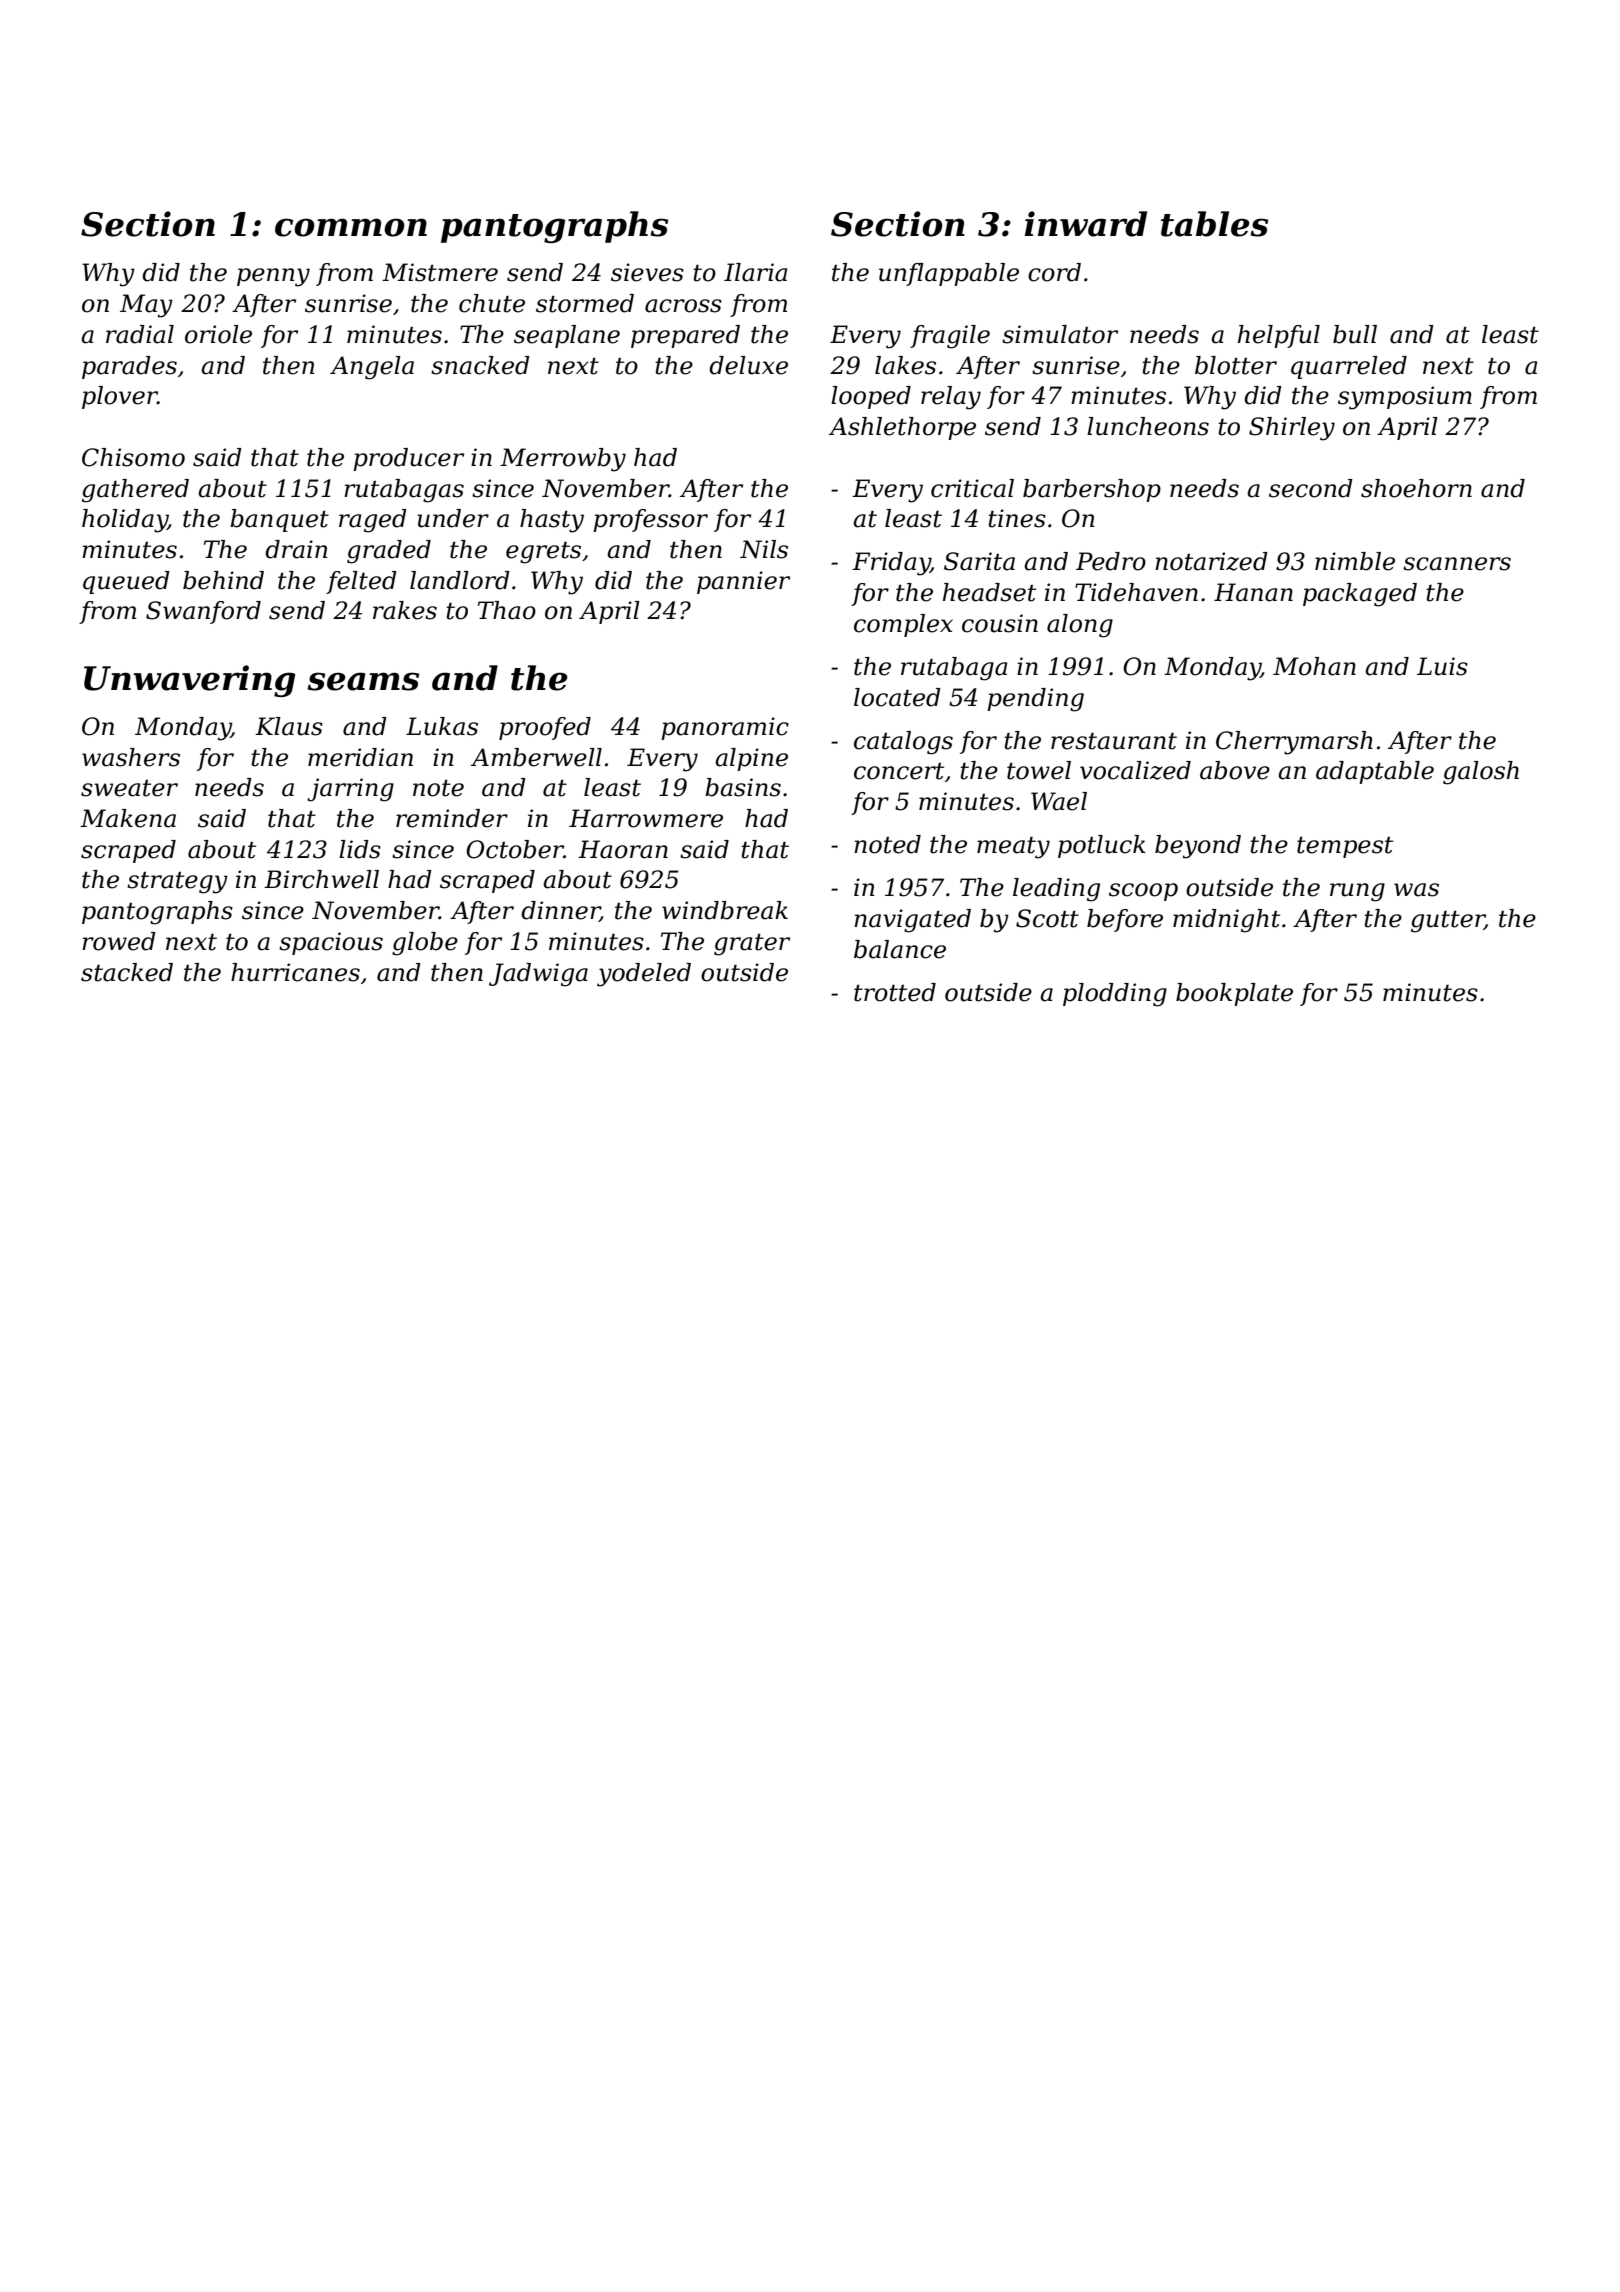 Image resolution: width=1620 pixels, height=2292 pixels. I want to click on Ilaria, so click(755, 272).
